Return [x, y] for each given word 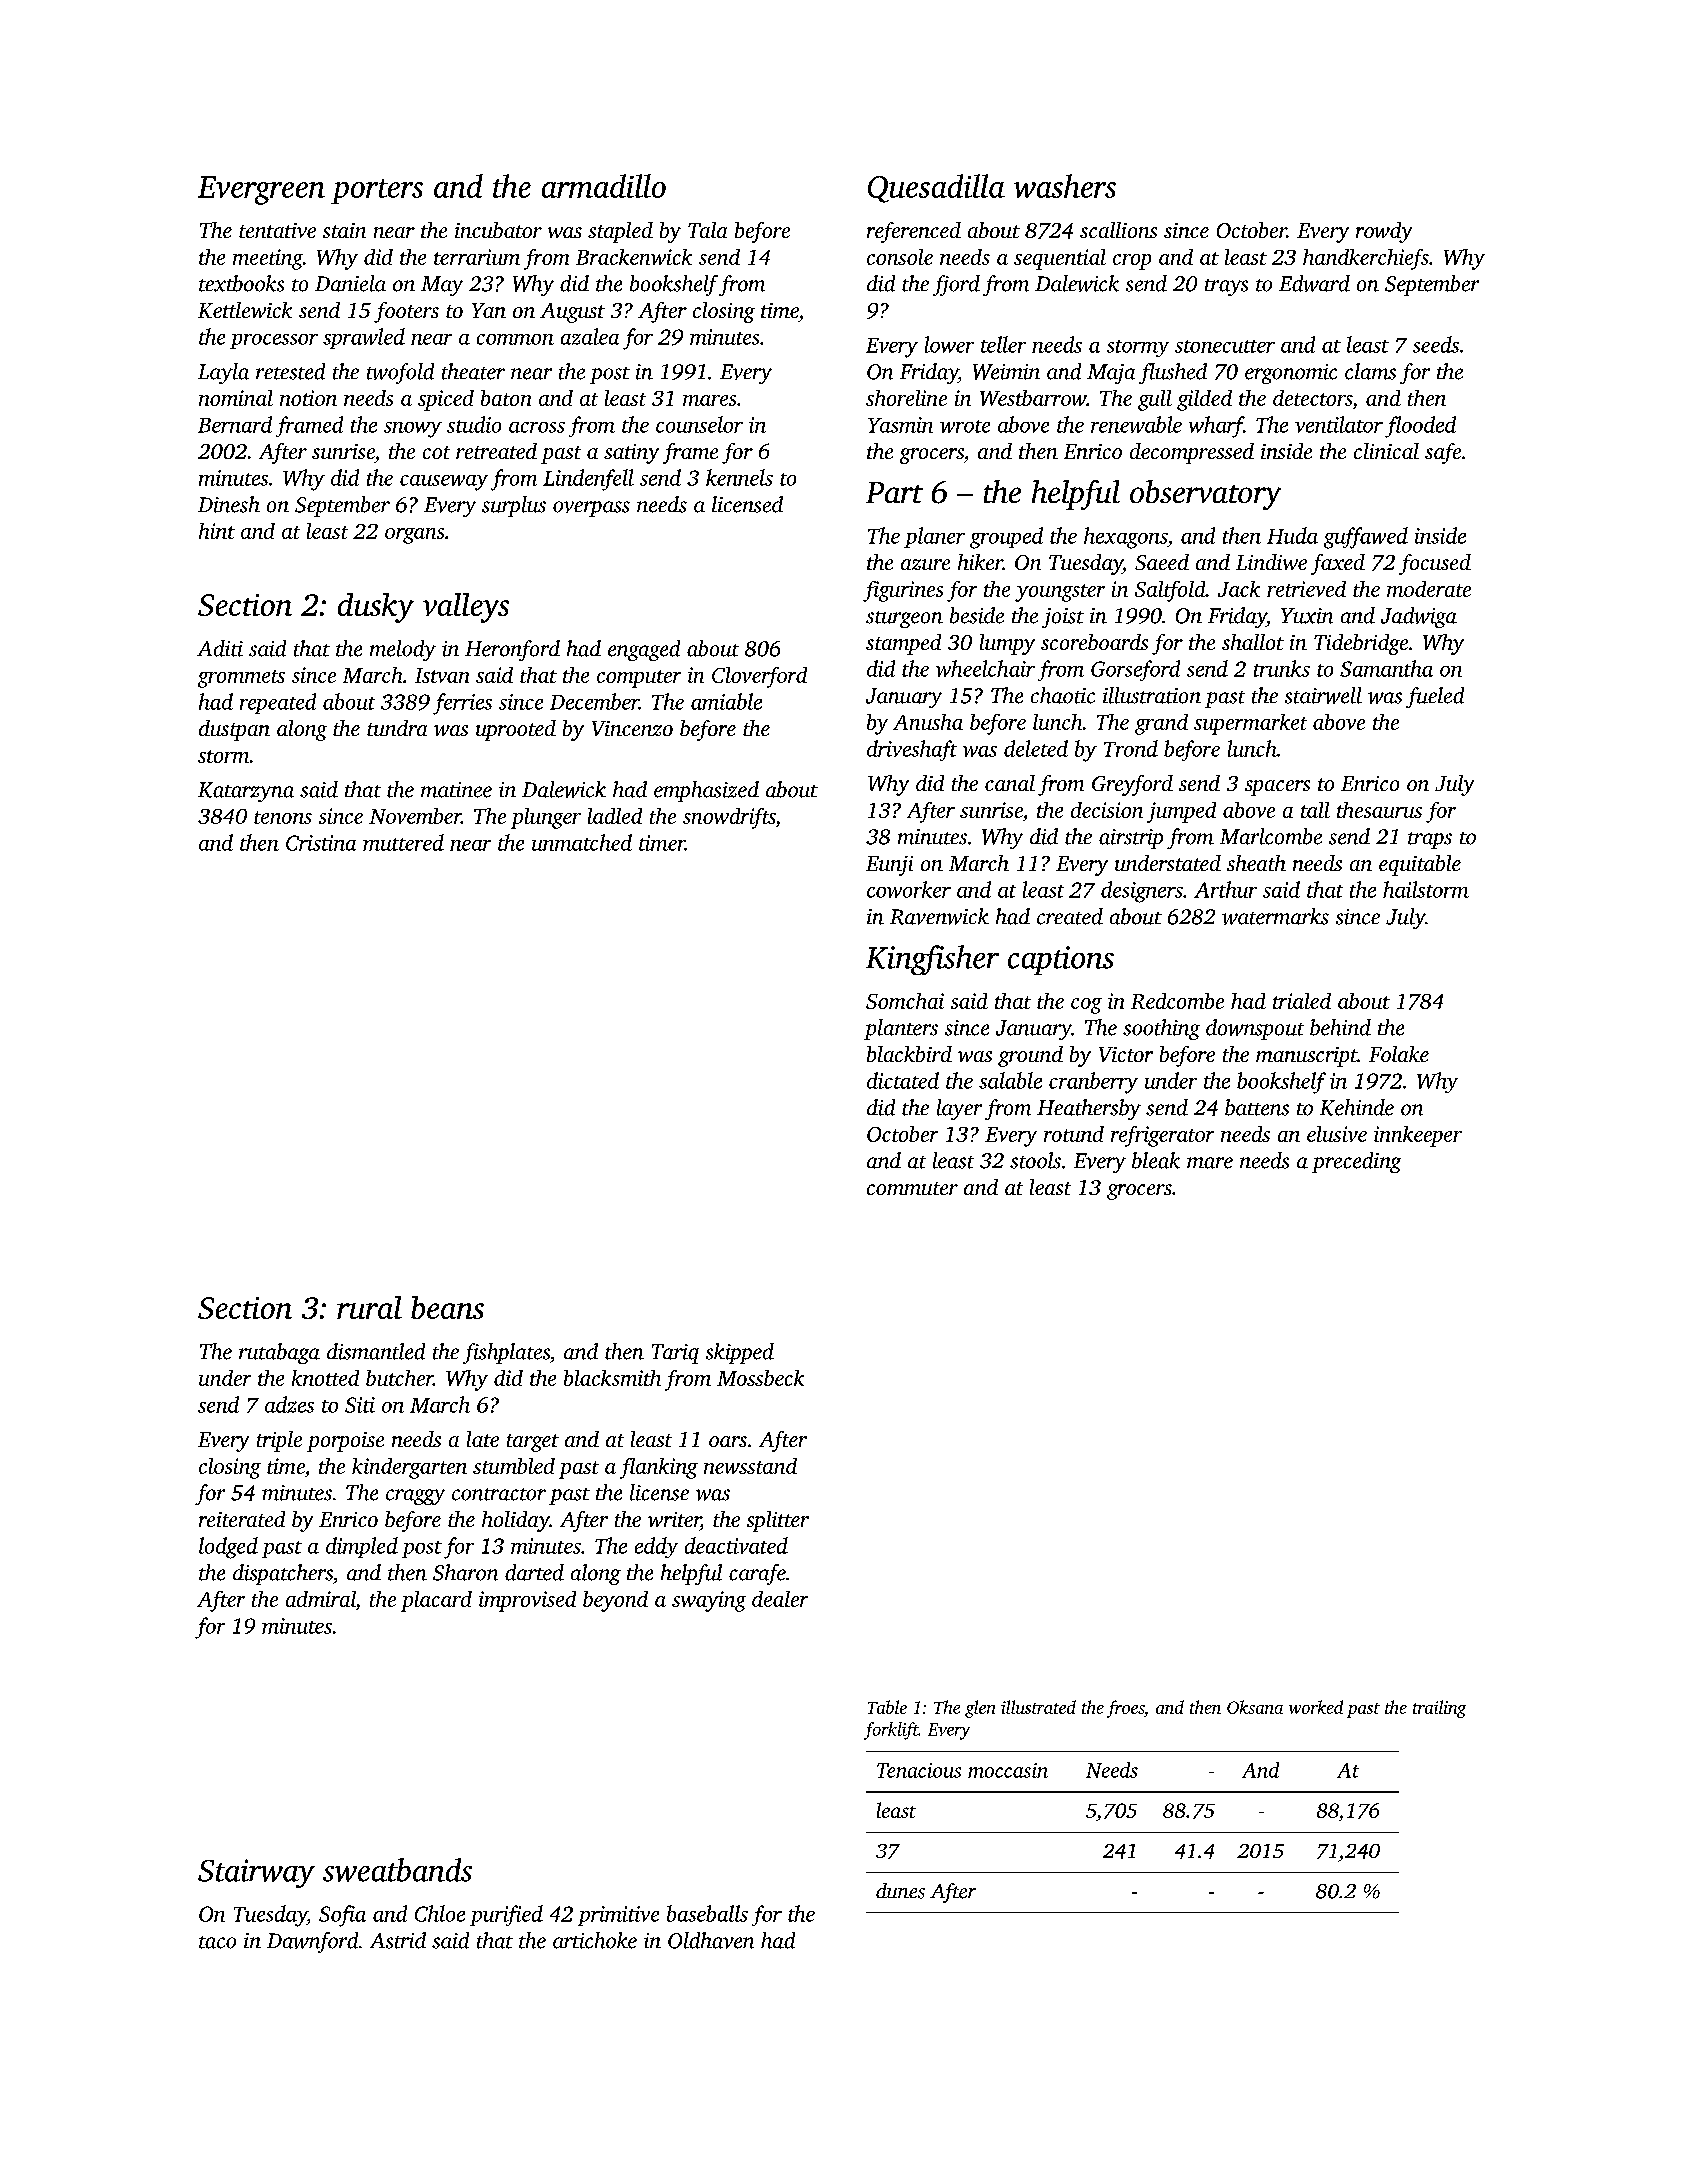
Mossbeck [760, 1378]
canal [1010, 783]
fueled [1435, 697]
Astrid [398, 1940]
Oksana [1255, 1707]
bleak [1156, 1160]
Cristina [321, 843]
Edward [1314, 283]
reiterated [242, 1519]
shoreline [906, 398]
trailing [1439, 1709]
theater [473, 371]
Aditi [220, 648]
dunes [900, 1891]
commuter [912, 1188]
